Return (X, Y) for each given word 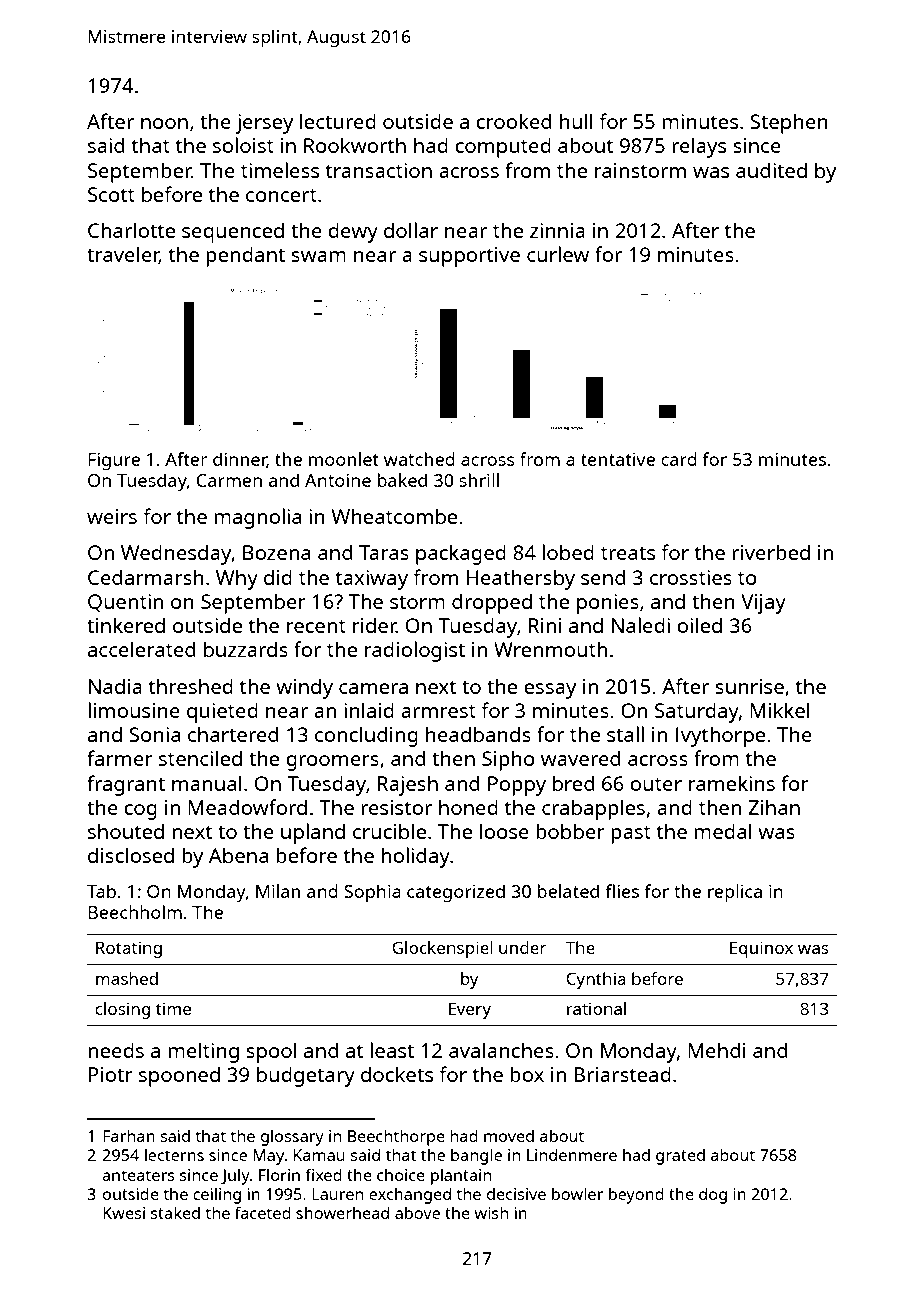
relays (699, 147)
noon (164, 123)
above (417, 1213)
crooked (513, 121)
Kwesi (124, 1213)
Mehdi (717, 1050)
